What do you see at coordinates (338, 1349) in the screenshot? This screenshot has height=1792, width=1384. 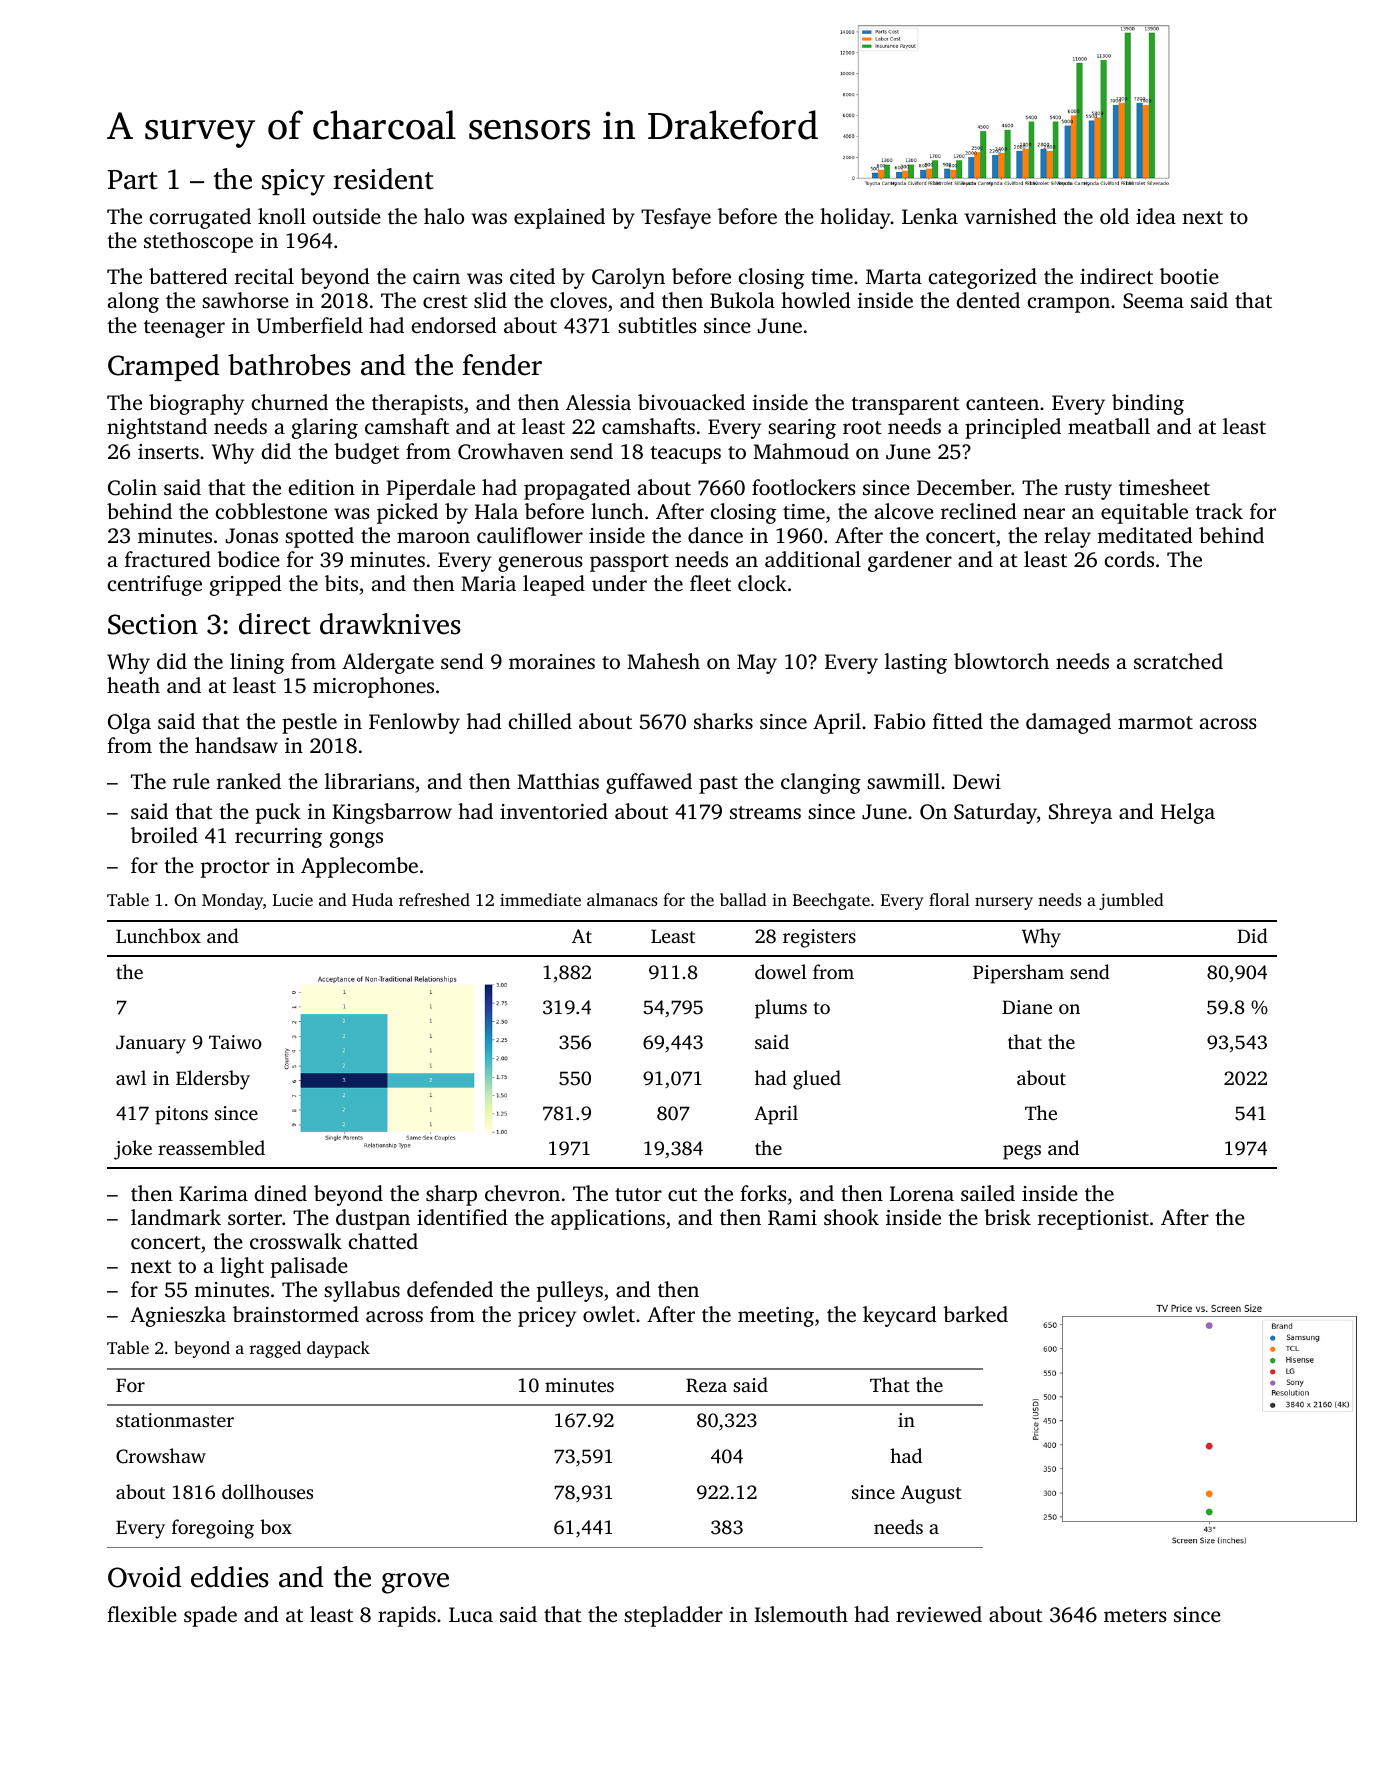 I see `daypack` at bounding box center [338, 1349].
